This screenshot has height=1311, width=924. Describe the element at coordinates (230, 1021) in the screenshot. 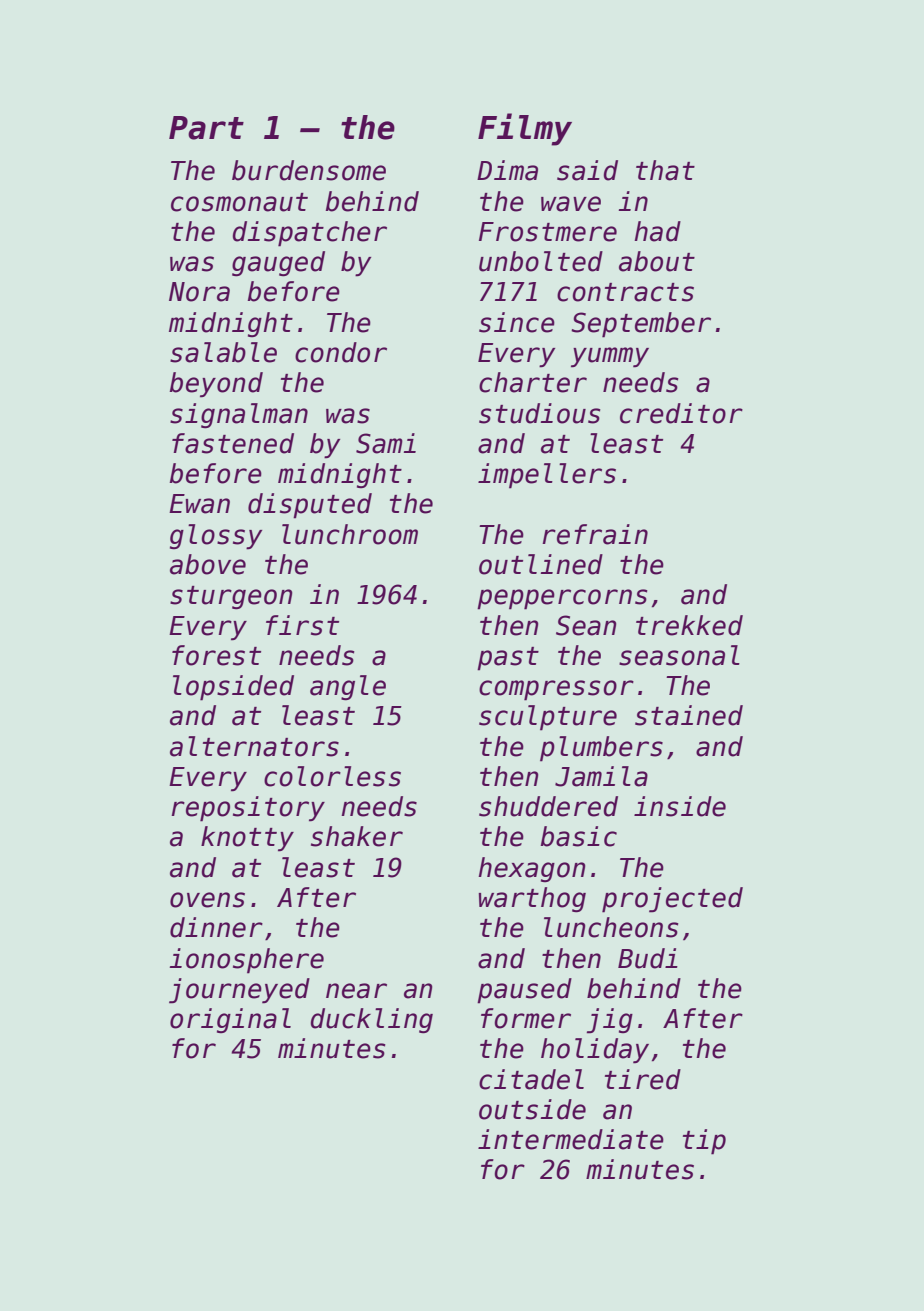

I see `original` at that location.
